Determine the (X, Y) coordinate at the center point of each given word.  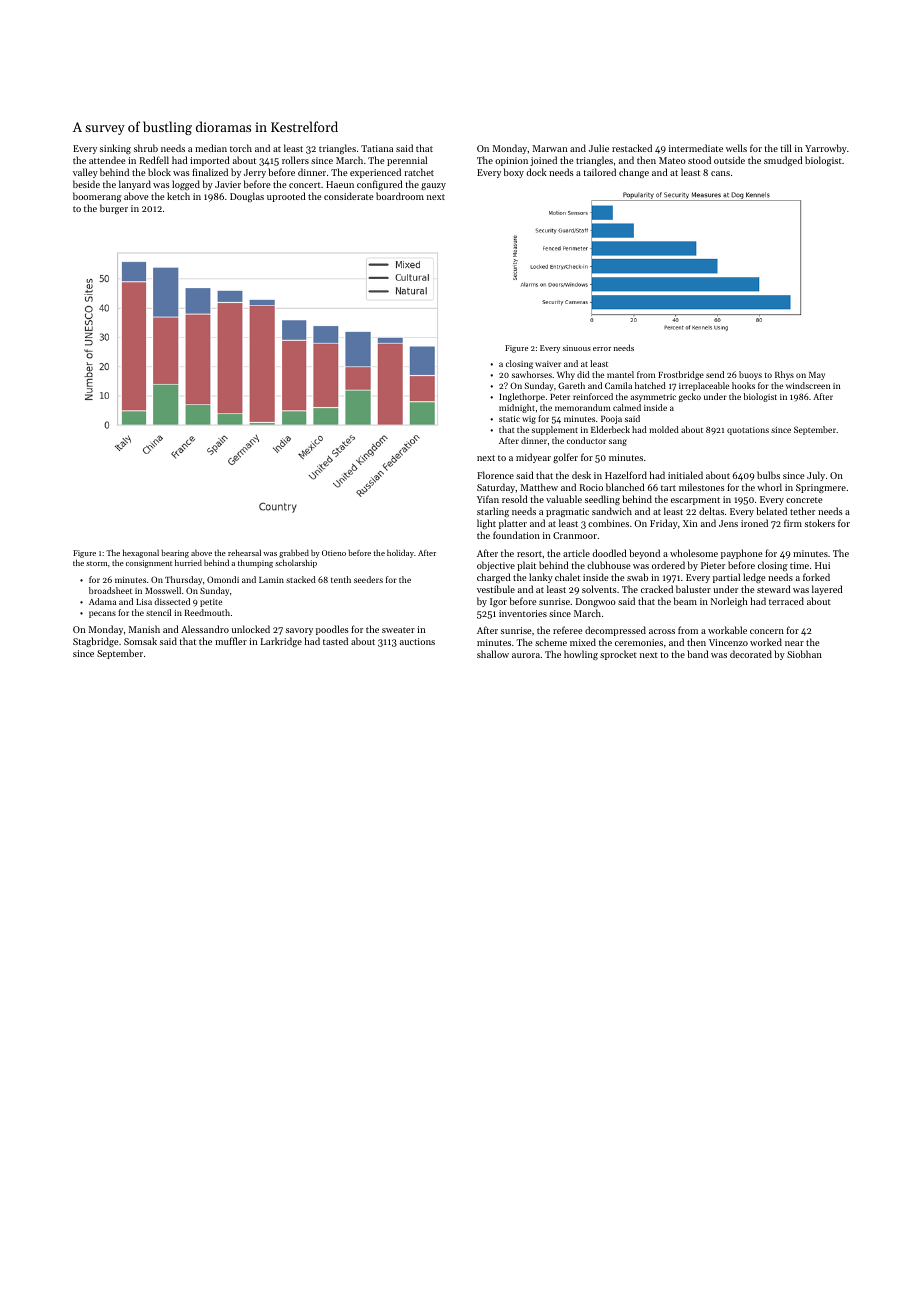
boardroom (400, 196)
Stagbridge (95, 642)
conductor (586, 440)
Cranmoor (575, 535)
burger (114, 209)
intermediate (696, 148)
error (602, 349)
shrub (146, 148)
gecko (690, 397)
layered (827, 590)
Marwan (550, 148)
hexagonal (141, 554)
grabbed (294, 553)
